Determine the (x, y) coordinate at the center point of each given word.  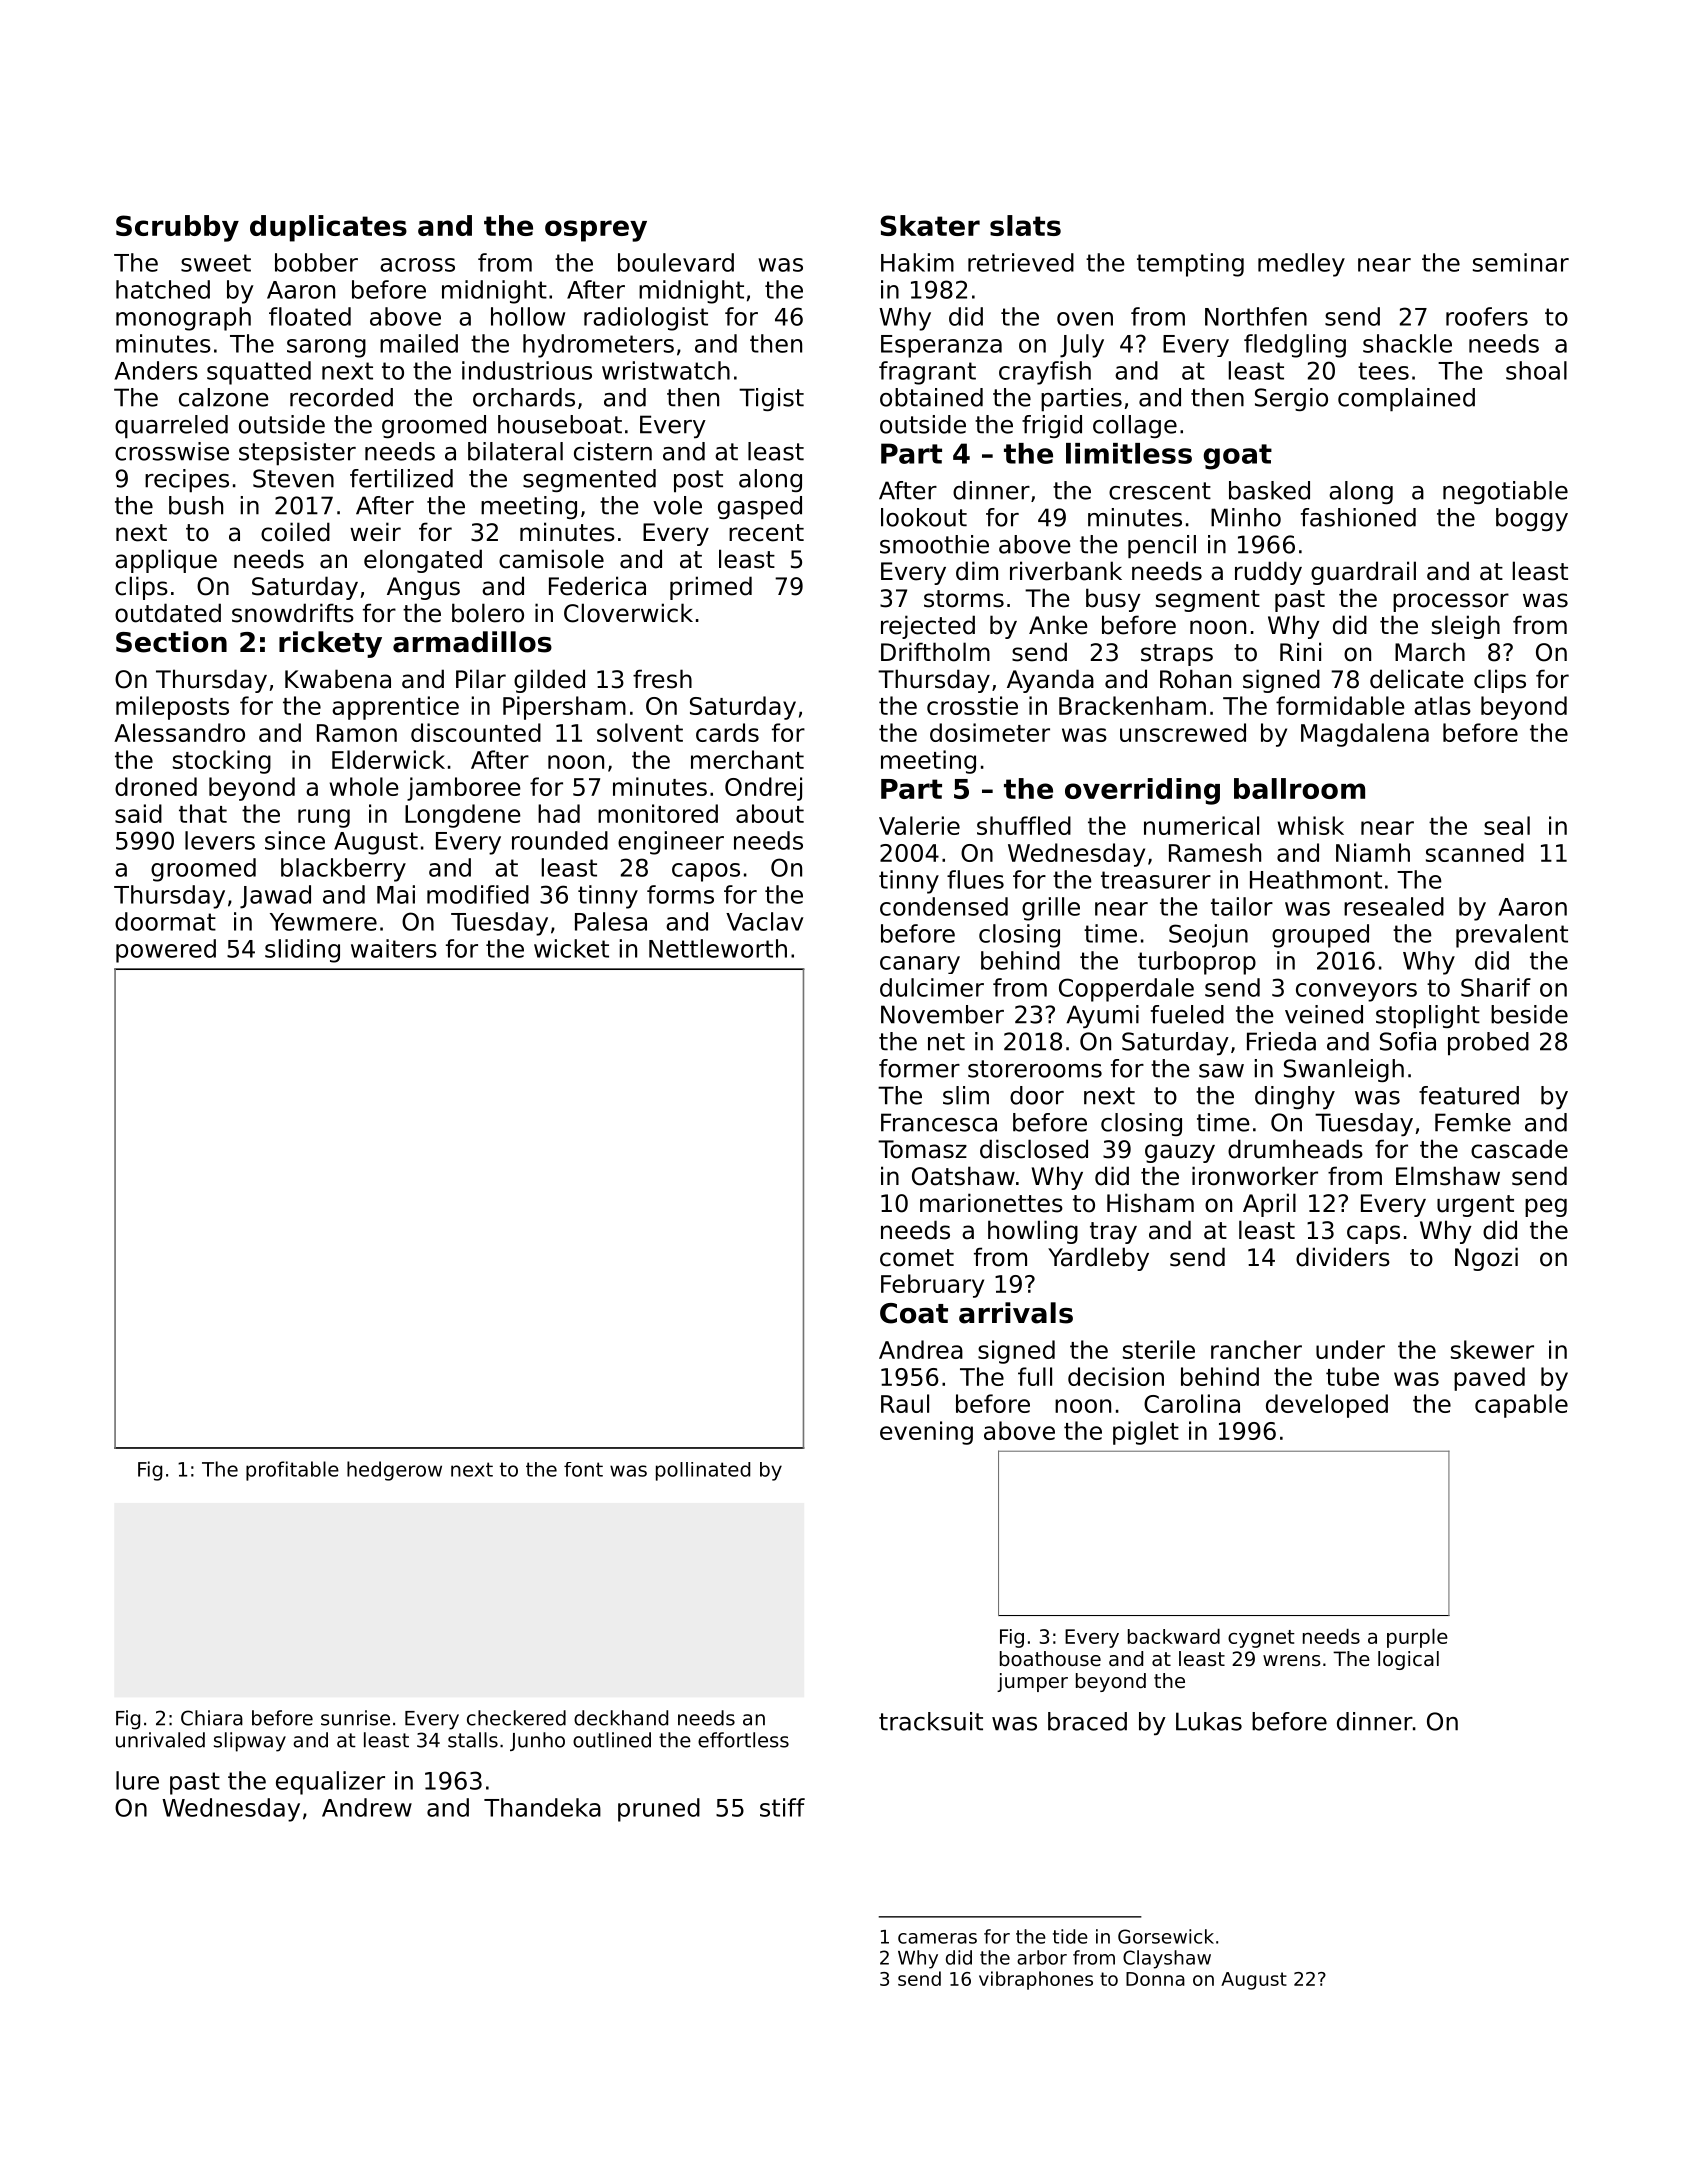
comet (917, 1258)
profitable (292, 1471)
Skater (930, 225)
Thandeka (542, 1807)
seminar (1521, 262)
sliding (302, 951)
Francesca (939, 1122)
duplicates (328, 228)
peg (1546, 1207)
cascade (1519, 1149)
